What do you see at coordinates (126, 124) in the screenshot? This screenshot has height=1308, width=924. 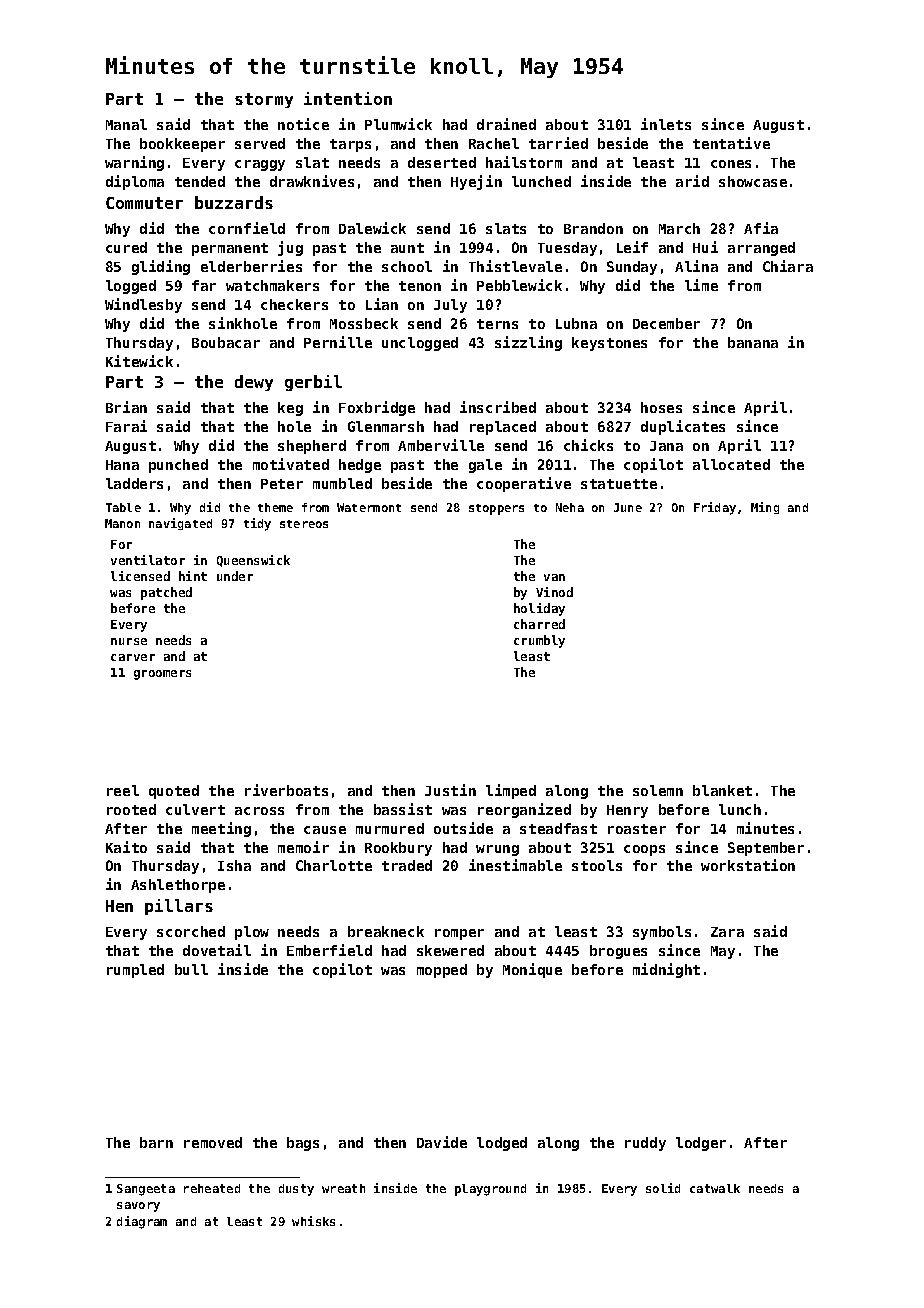 I see `Manal` at bounding box center [126, 124].
